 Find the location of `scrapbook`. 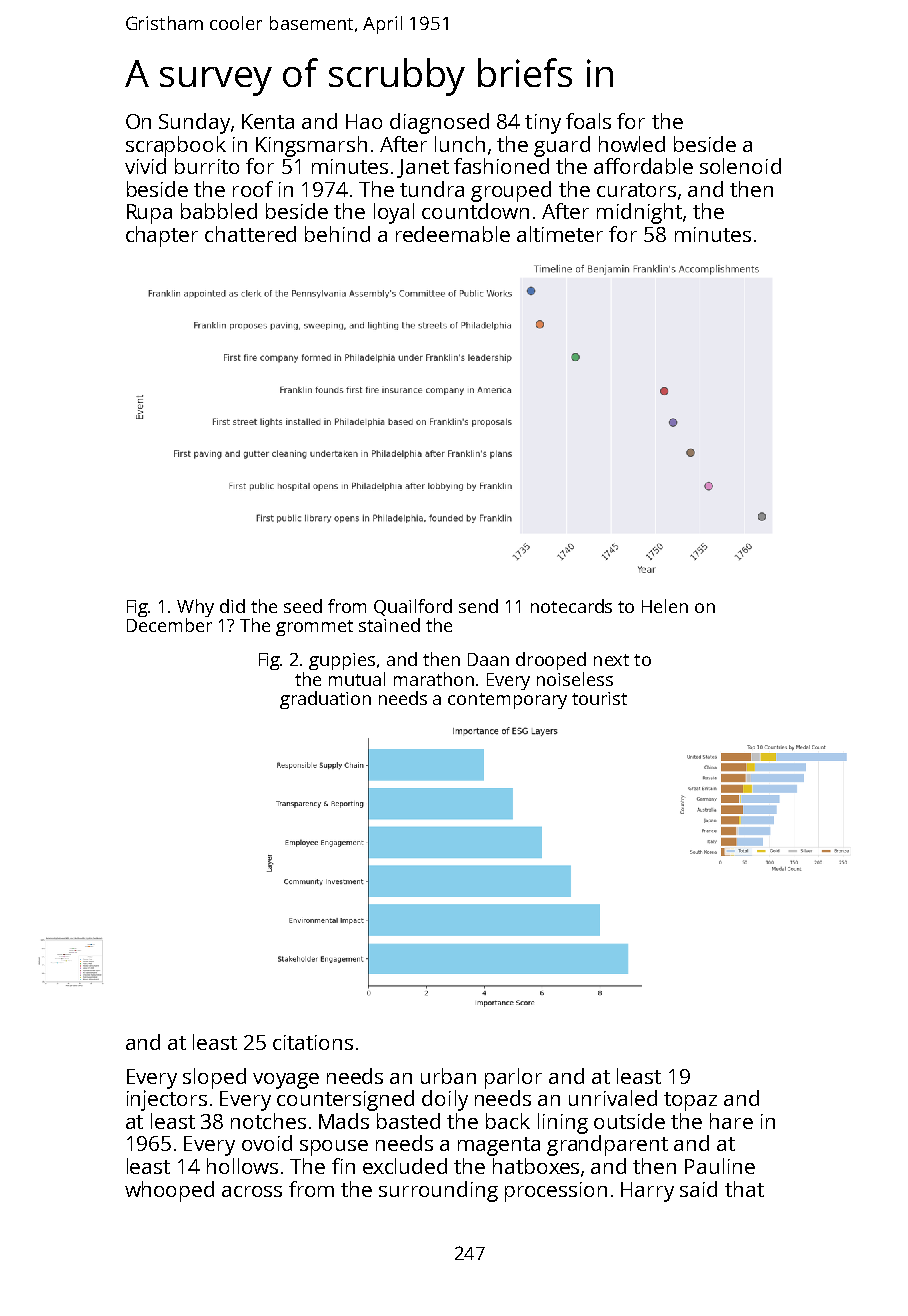

scrapbook is located at coordinates (176, 146).
